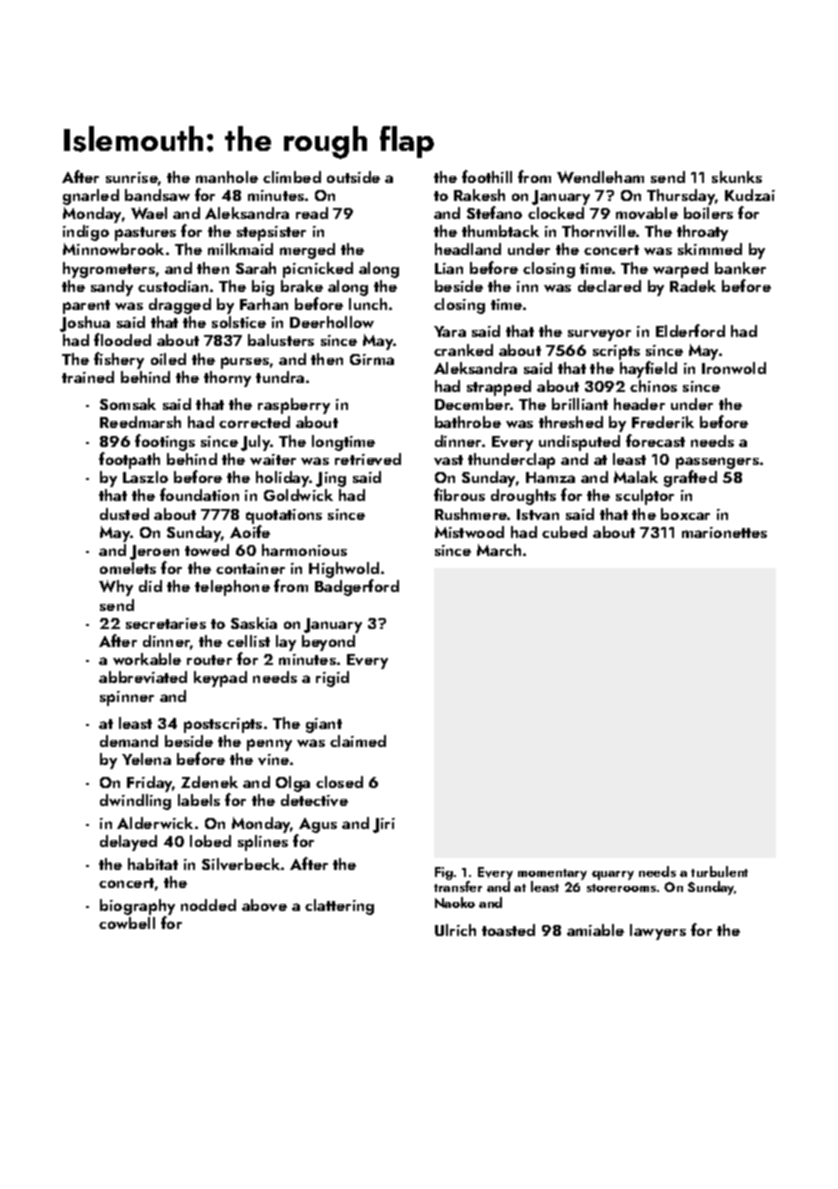 This image has height=1189, width=838. I want to click on hayfield, so click(648, 369).
